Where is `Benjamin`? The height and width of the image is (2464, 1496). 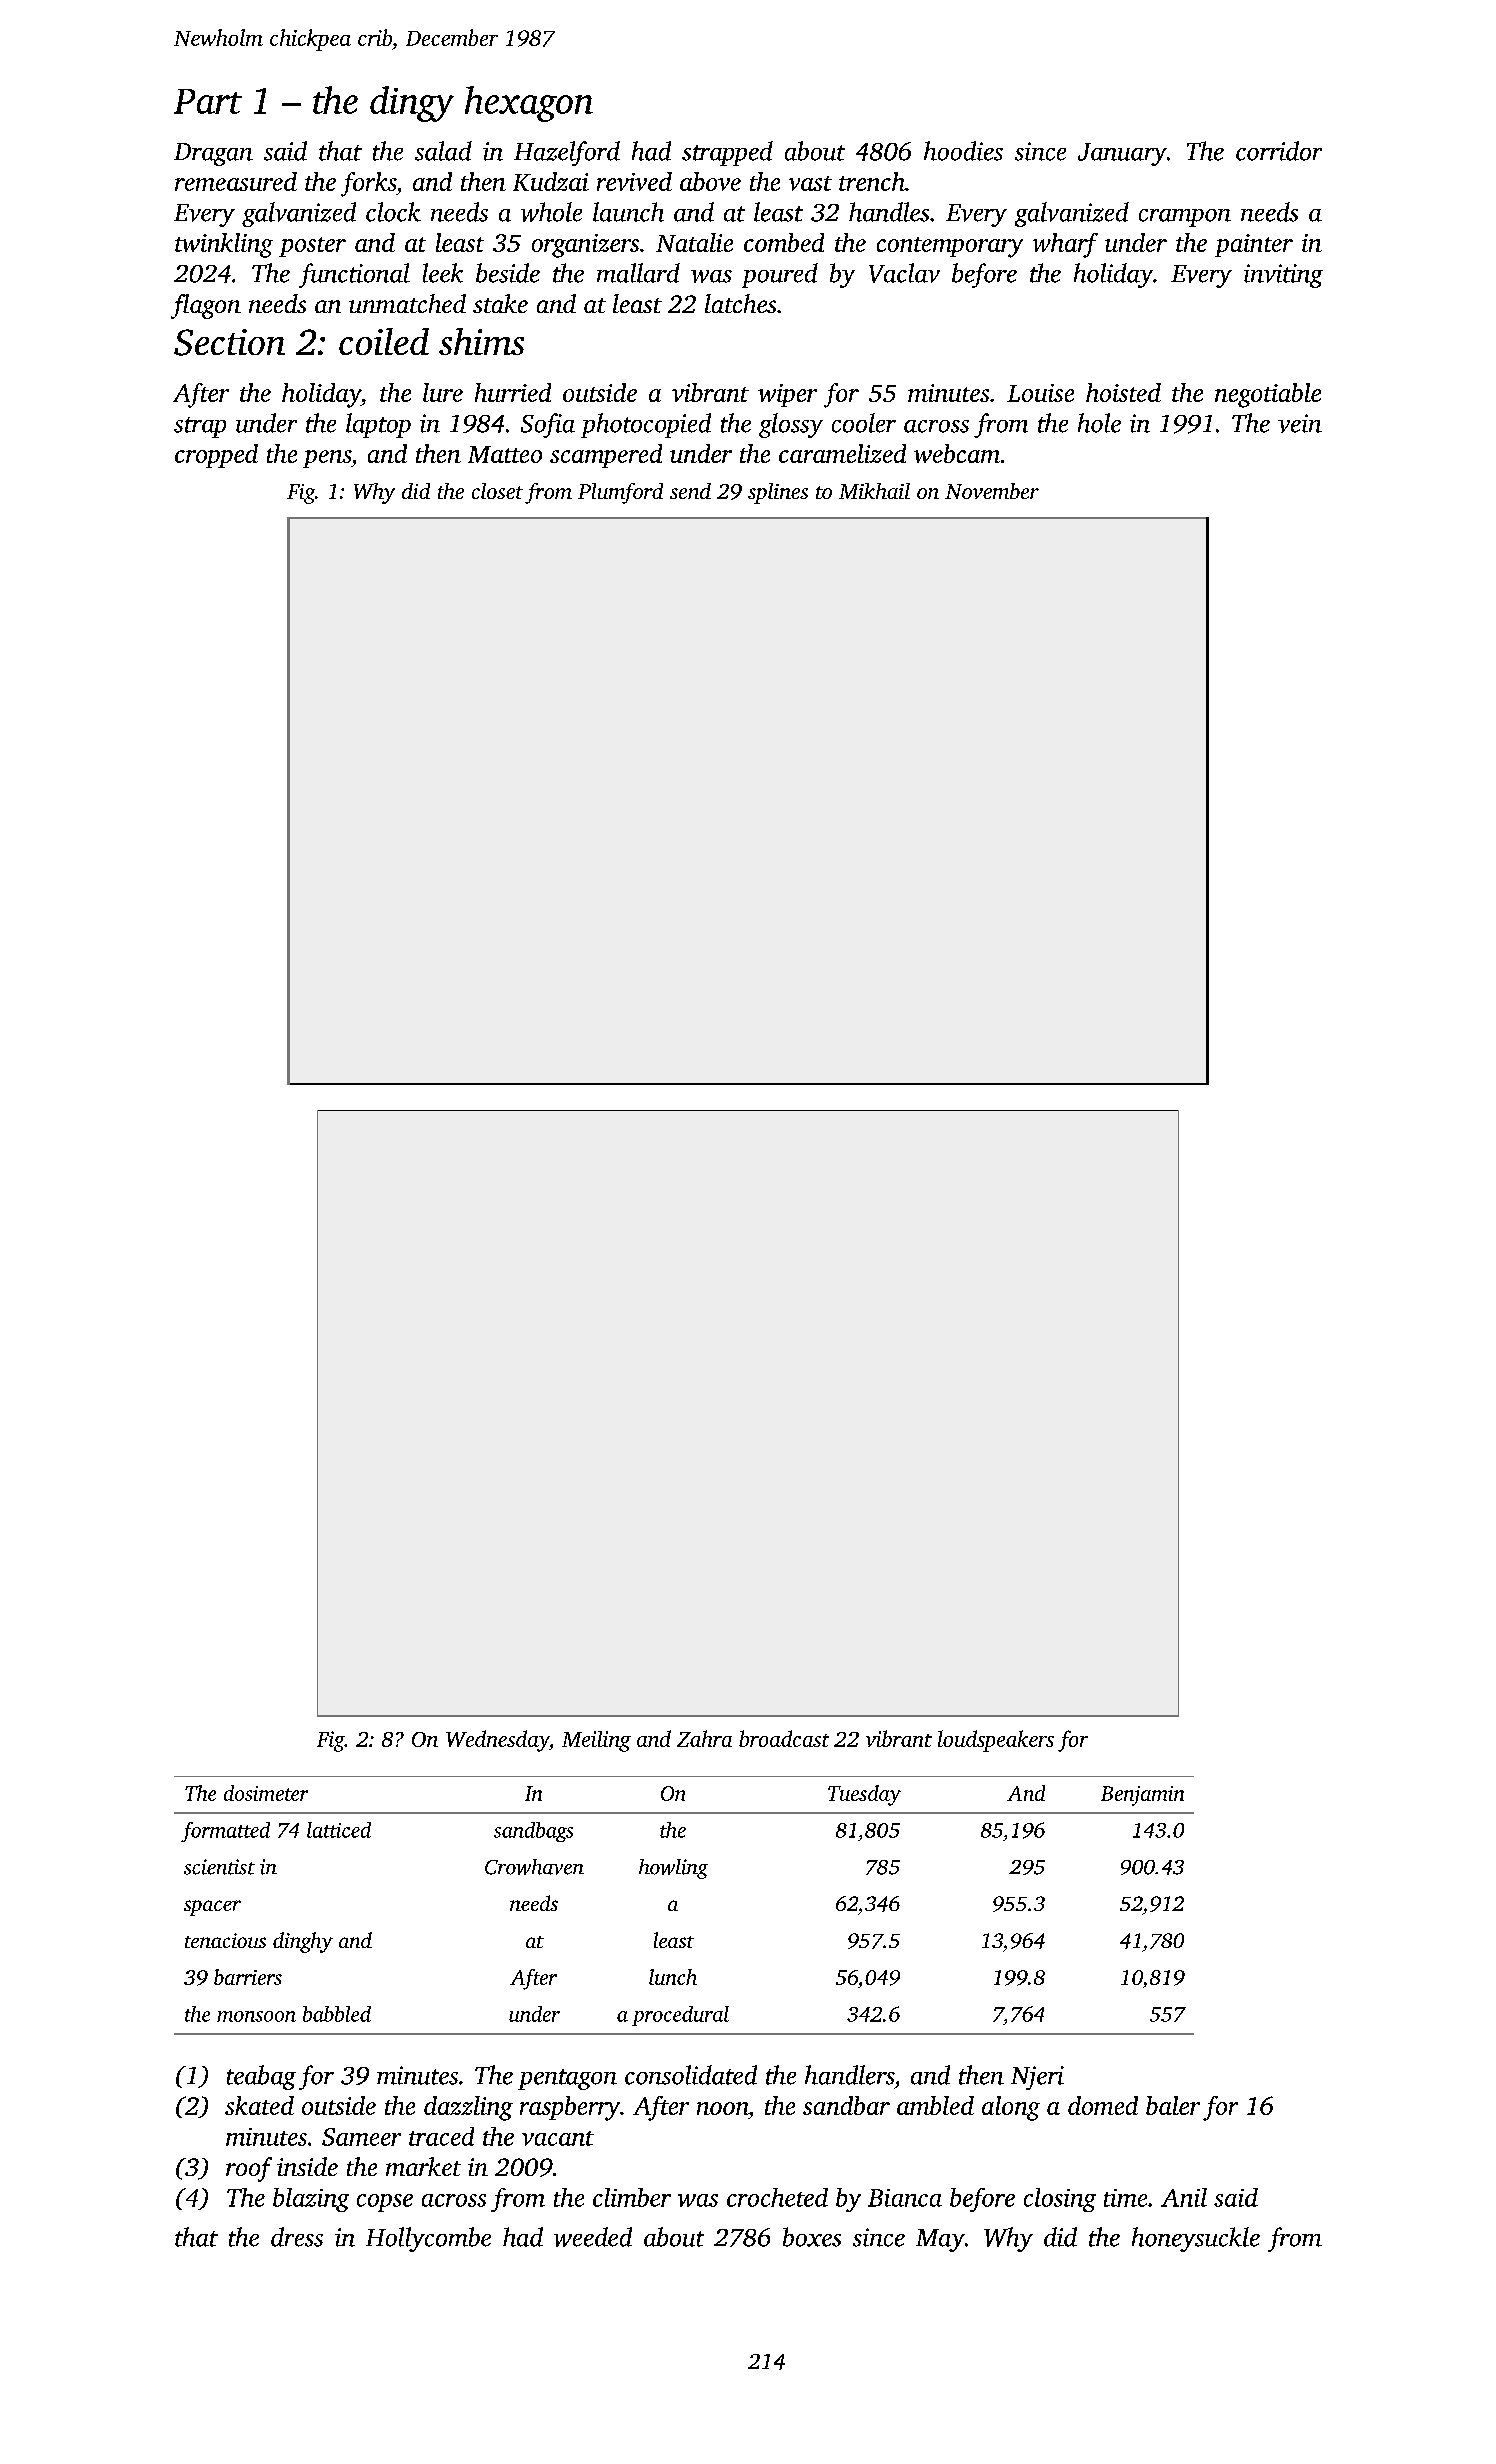
Benjamin is located at coordinates (1142, 1796).
